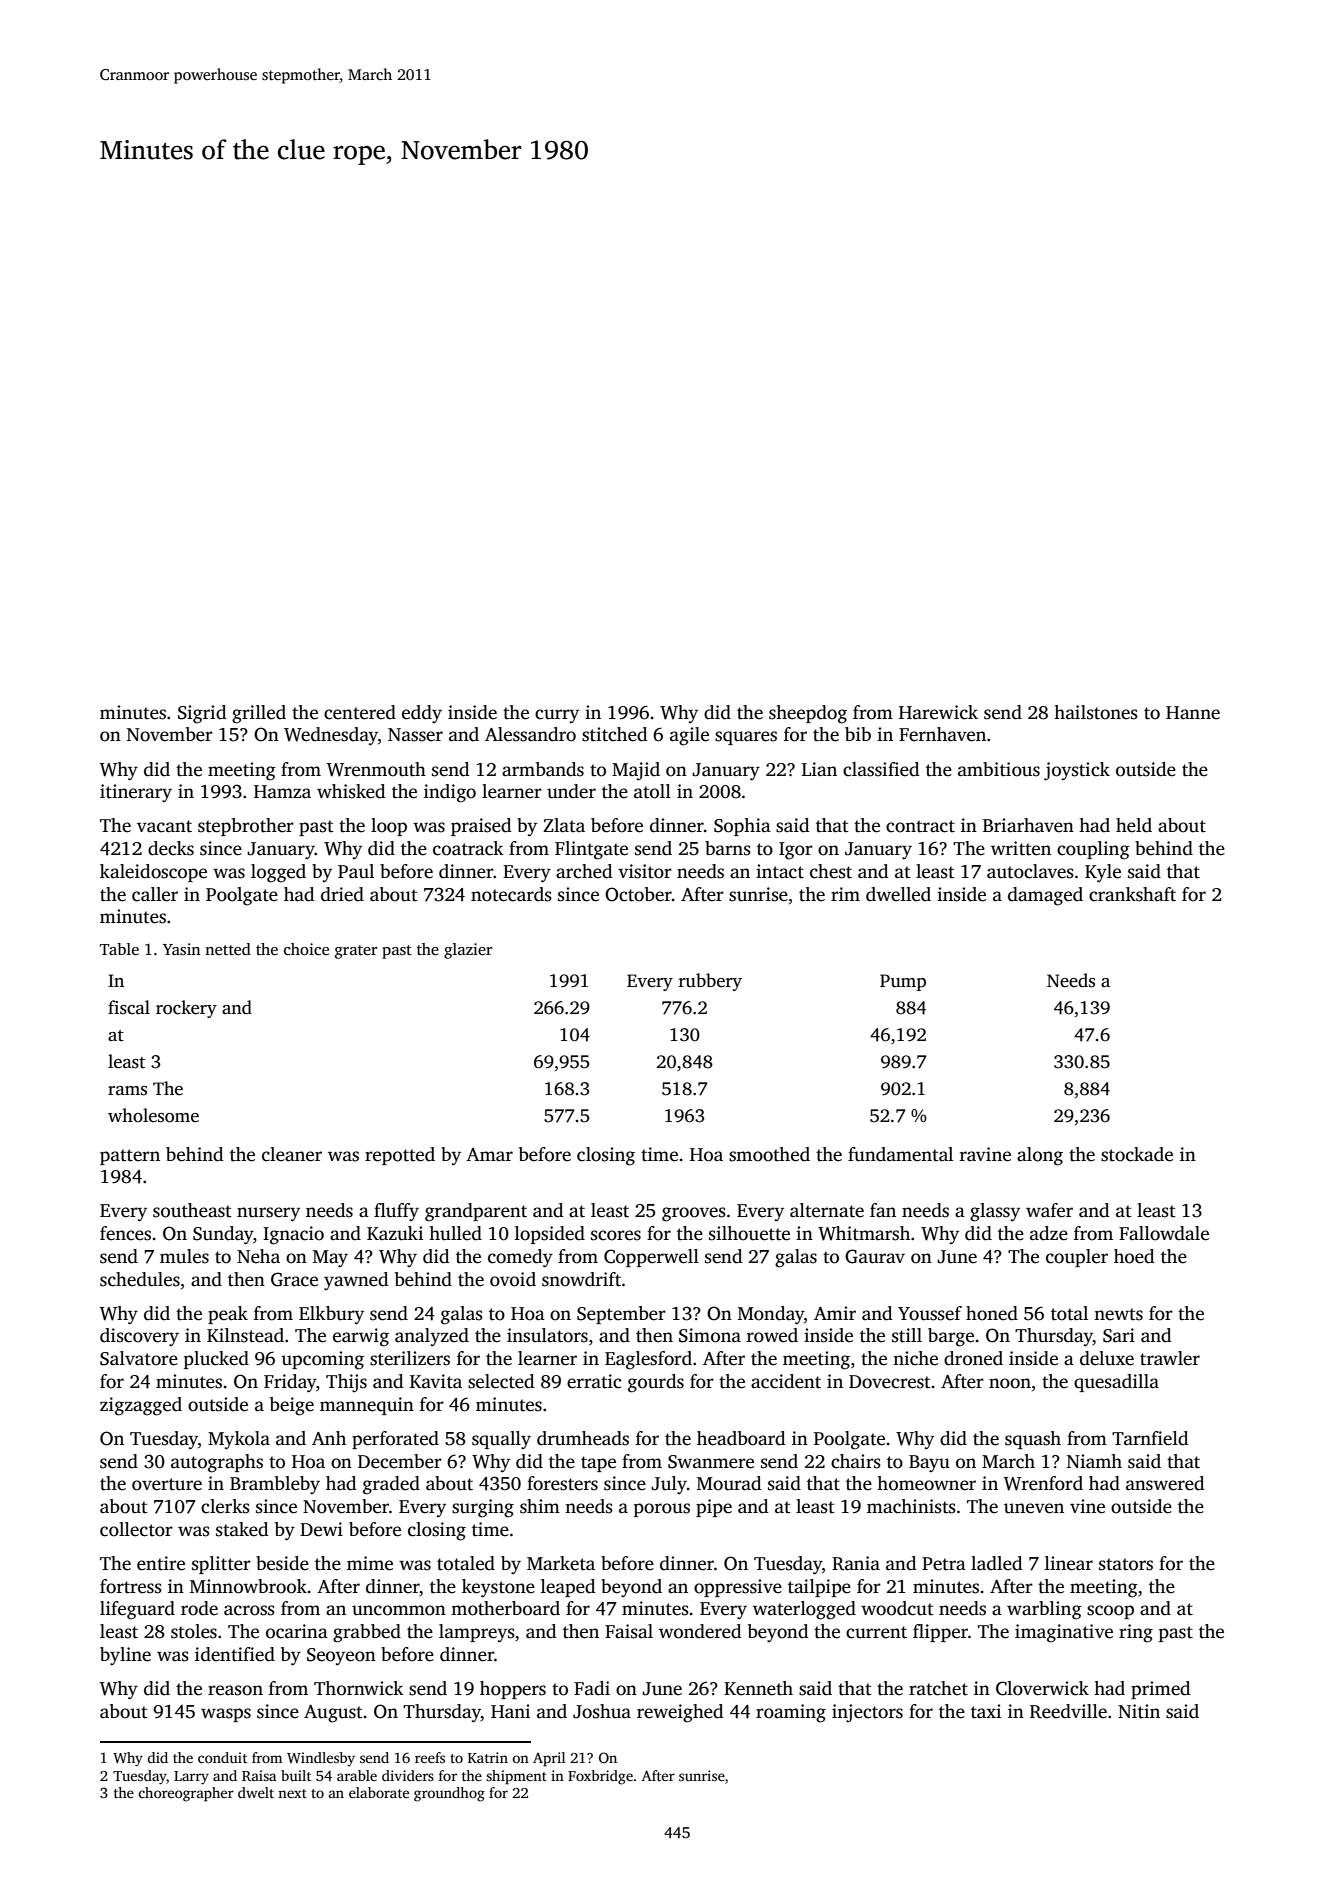  Describe the element at coordinates (621, 1315) in the screenshot. I see `September` at that location.
